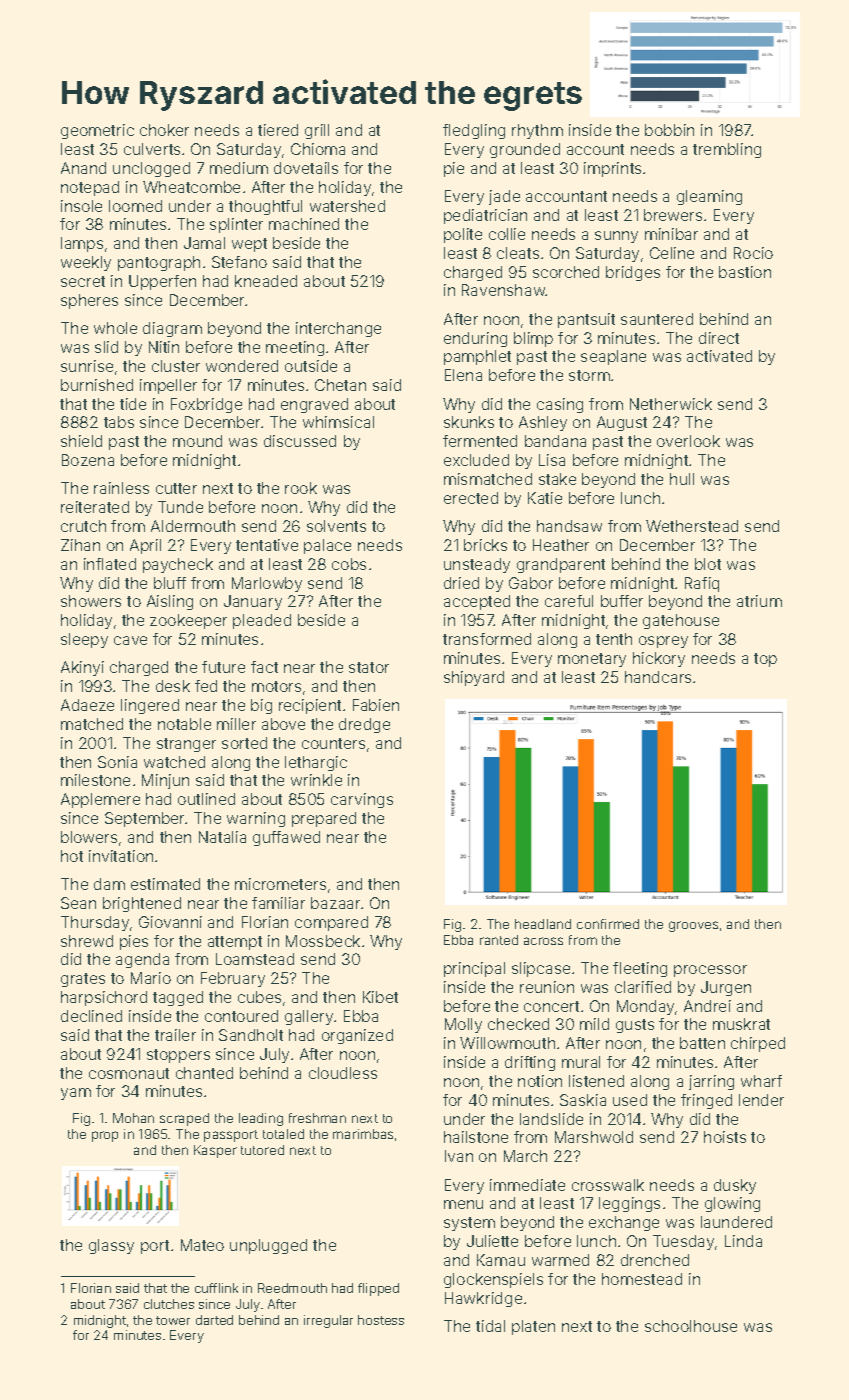  Describe the element at coordinates (241, 1016) in the screenshot. I see `contoured` at that location.
